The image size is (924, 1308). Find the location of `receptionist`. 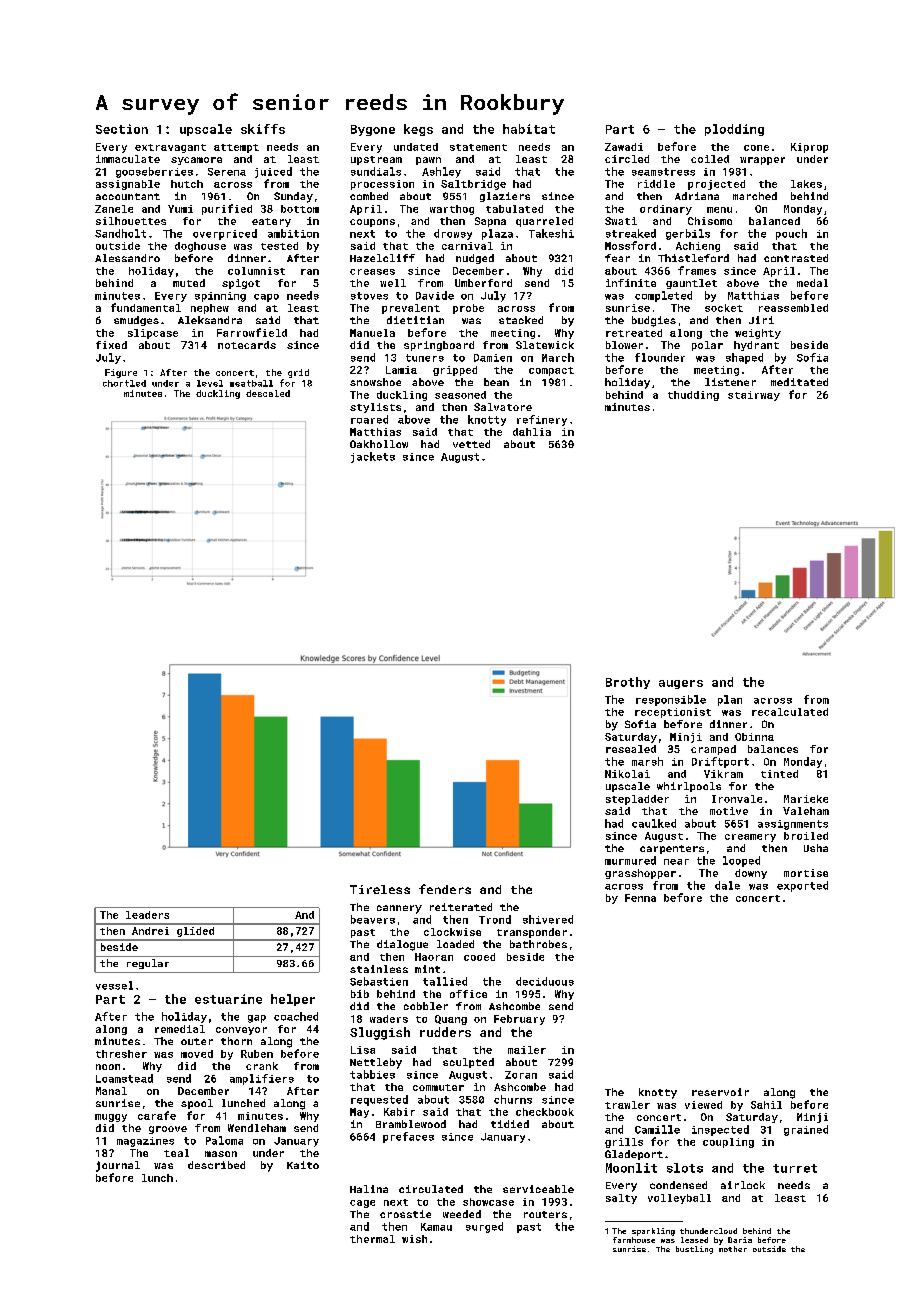

receptionist is located at coordinates (673, 713).
